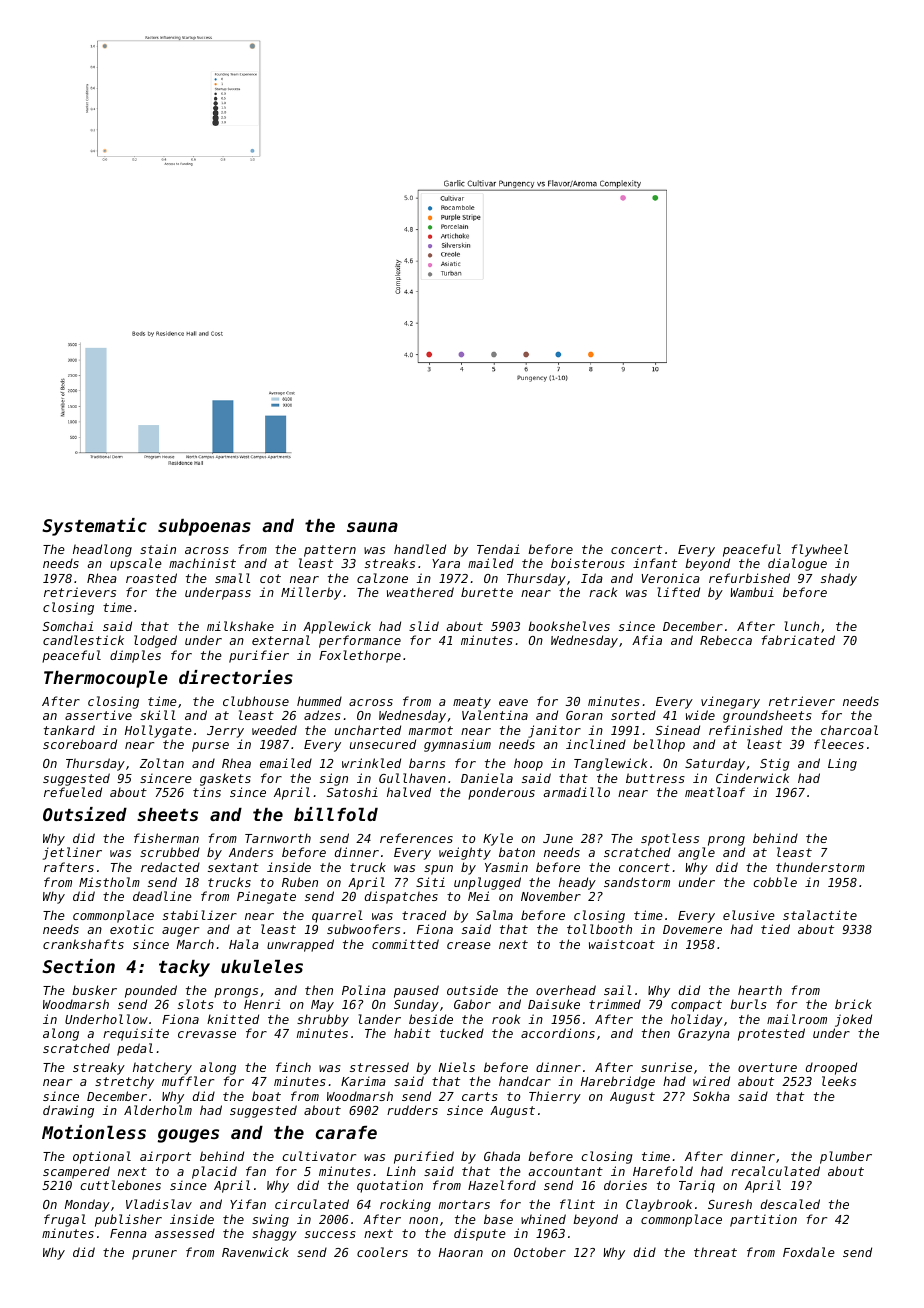 The width and height of the document is (924, 1308). I want to click on streaky, so click(99, 1068).
